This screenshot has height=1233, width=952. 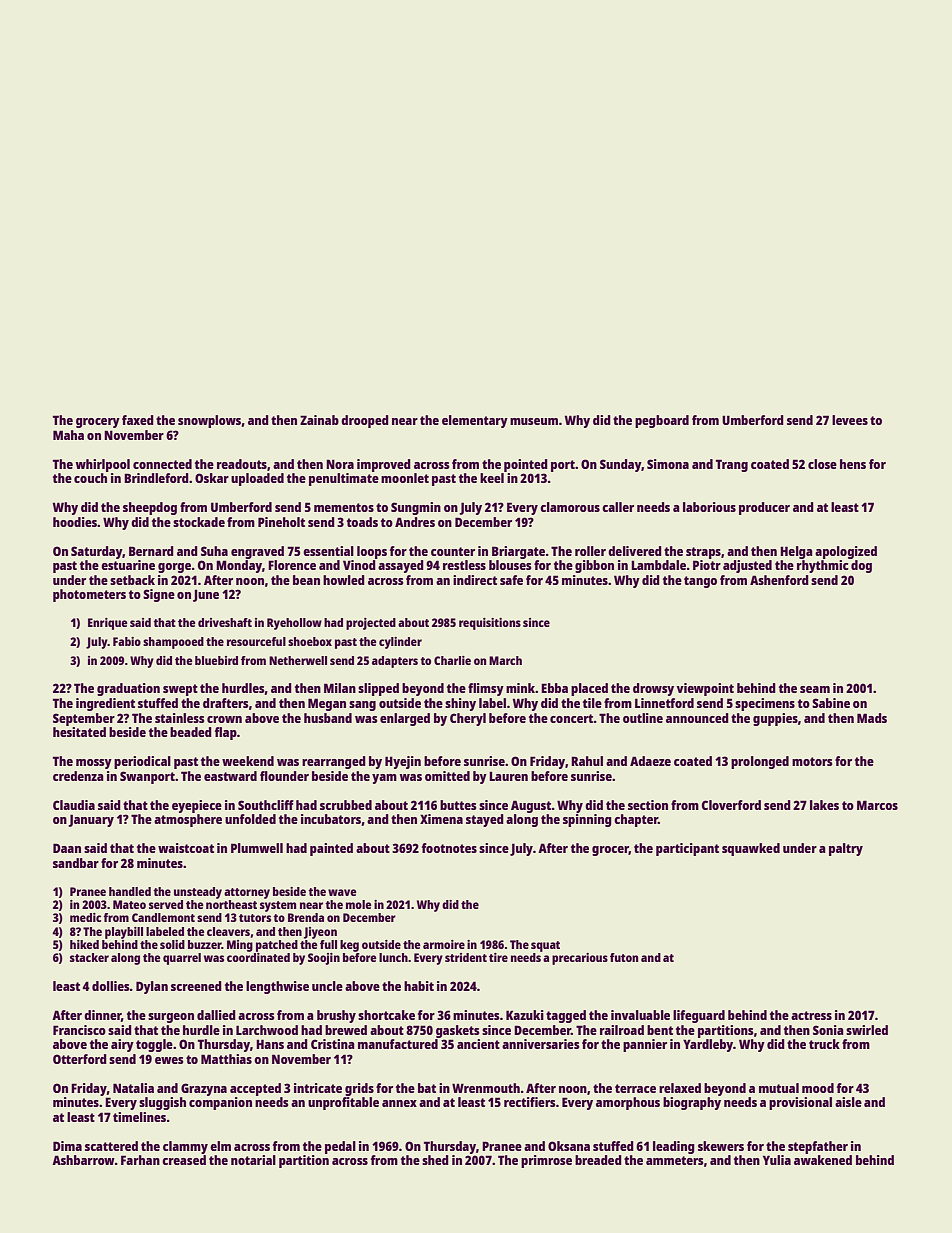 What do you see at coordinates (102, 1015) in the screenshot?
I see `dinner` at bounding box center [102, 1015].
